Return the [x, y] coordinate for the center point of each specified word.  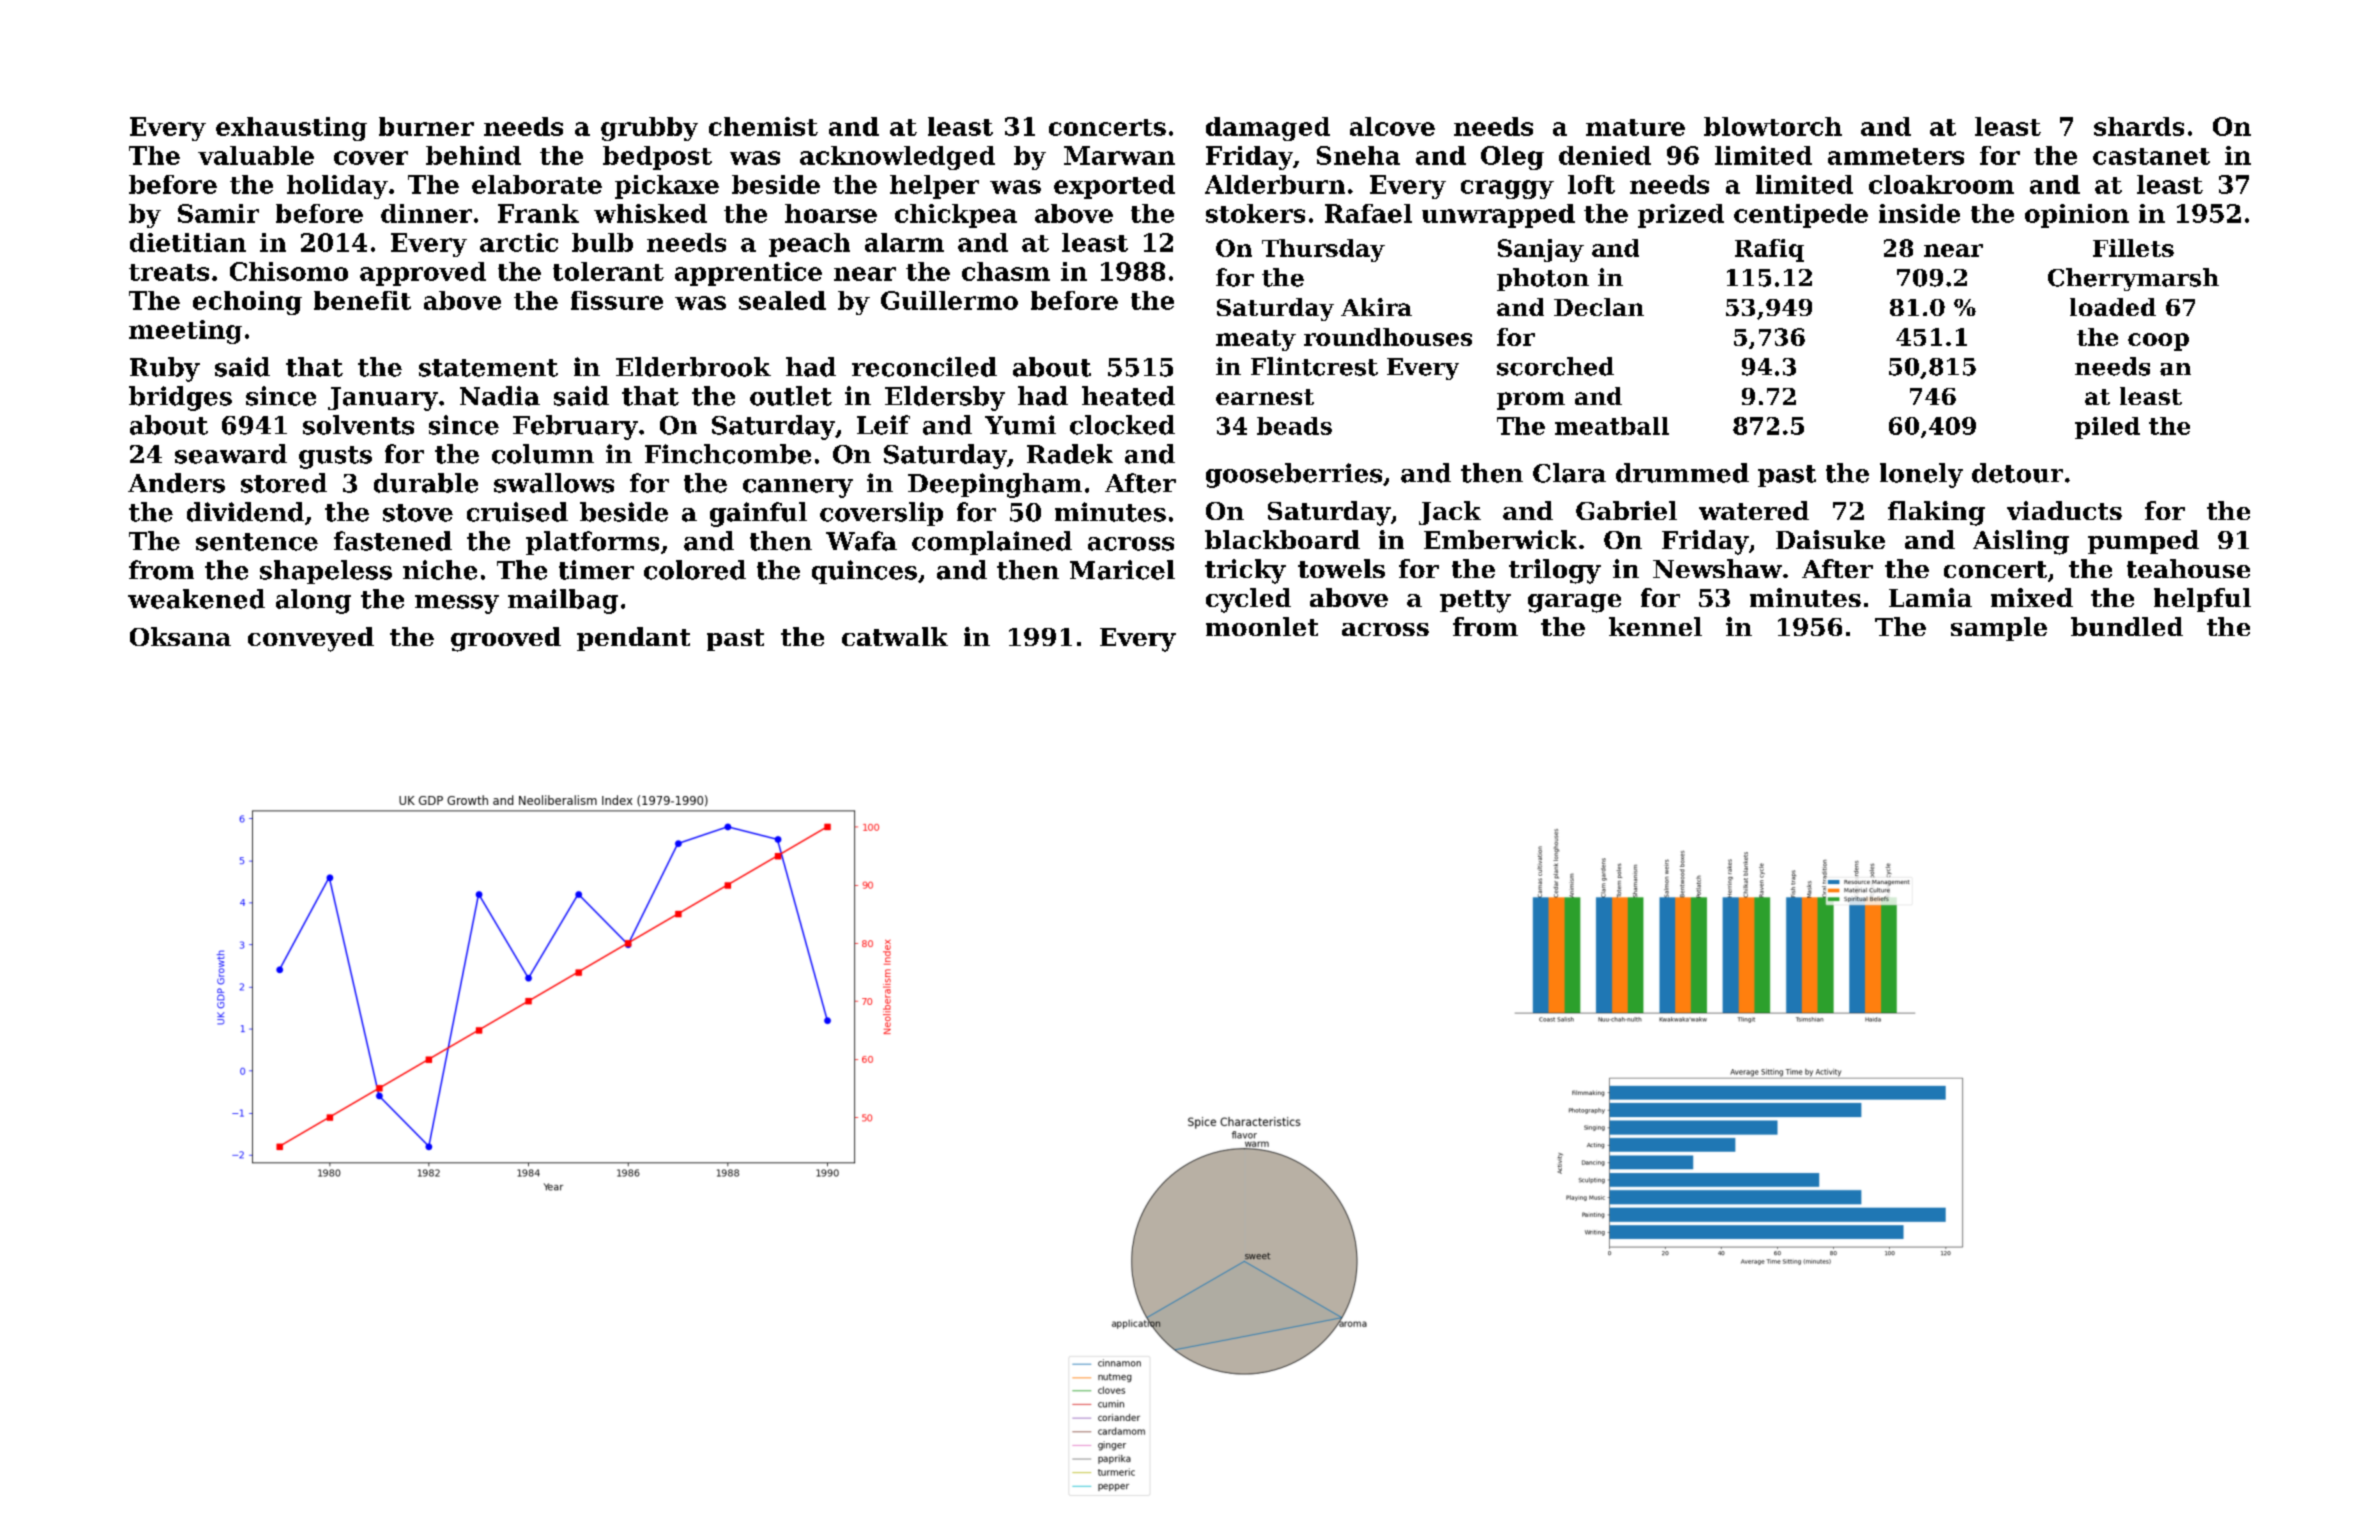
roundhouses [1388, 337]
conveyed [311, 639]
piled [2107, 428]
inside [1919, 213]
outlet [791, 396]
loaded [2113, 307]
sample [1999, 629]
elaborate [537, 184]
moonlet [1262, 626]
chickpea [956, 216]
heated [1128, 396]
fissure [617, 300]
